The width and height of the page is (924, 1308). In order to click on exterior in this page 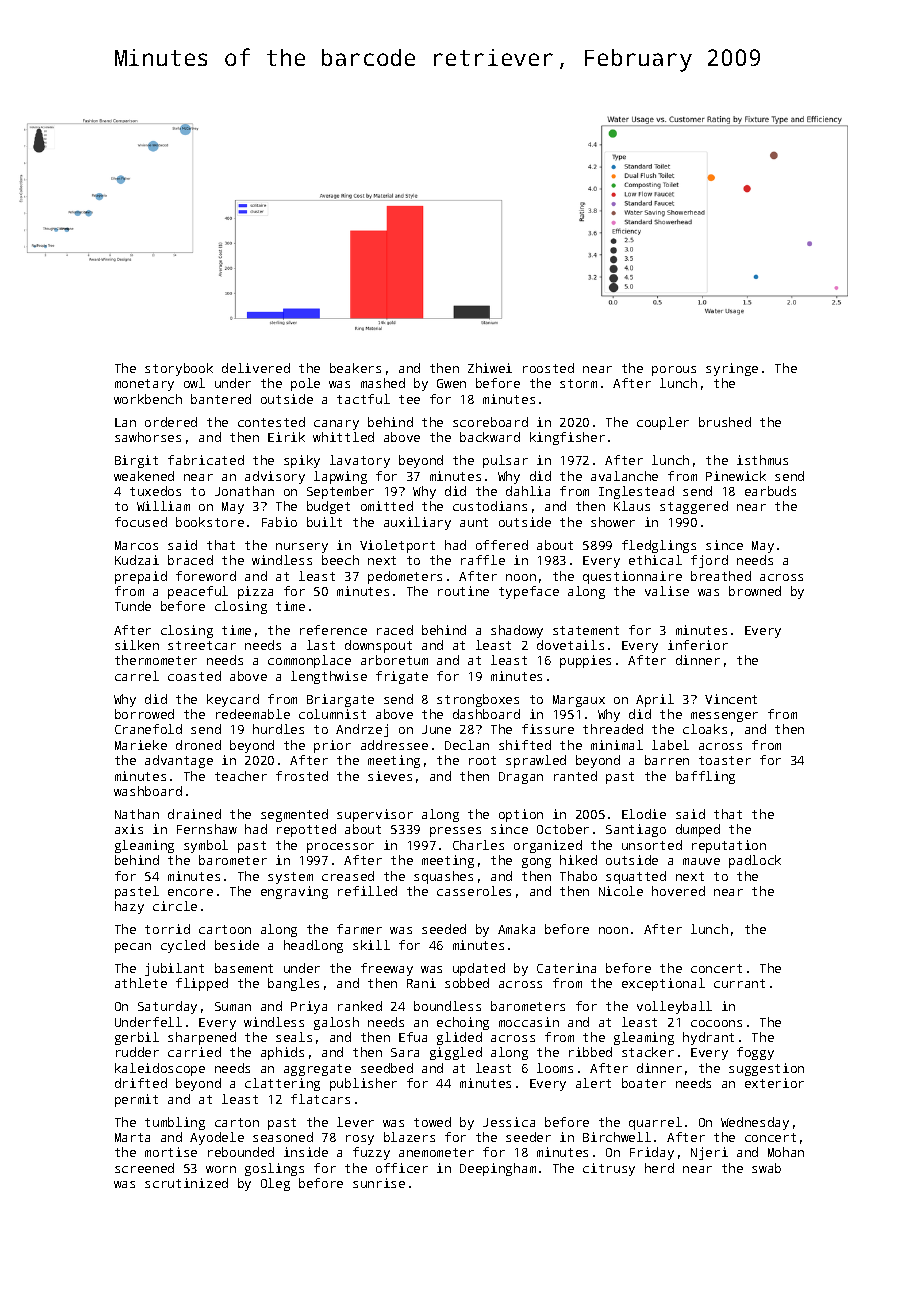, I will do `click(774, 1083)`.
